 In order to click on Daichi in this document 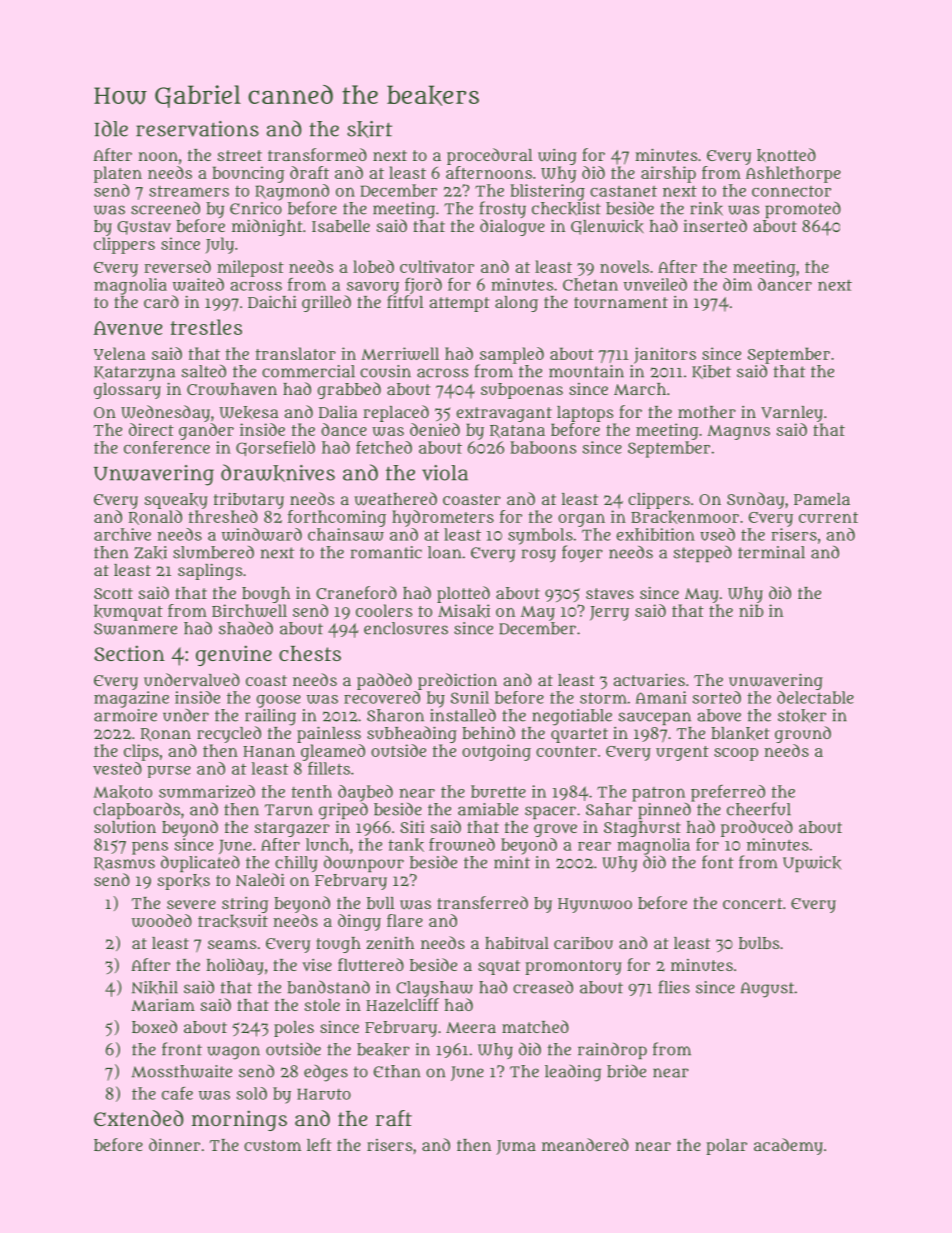, I will do `click(272, 301)`.
